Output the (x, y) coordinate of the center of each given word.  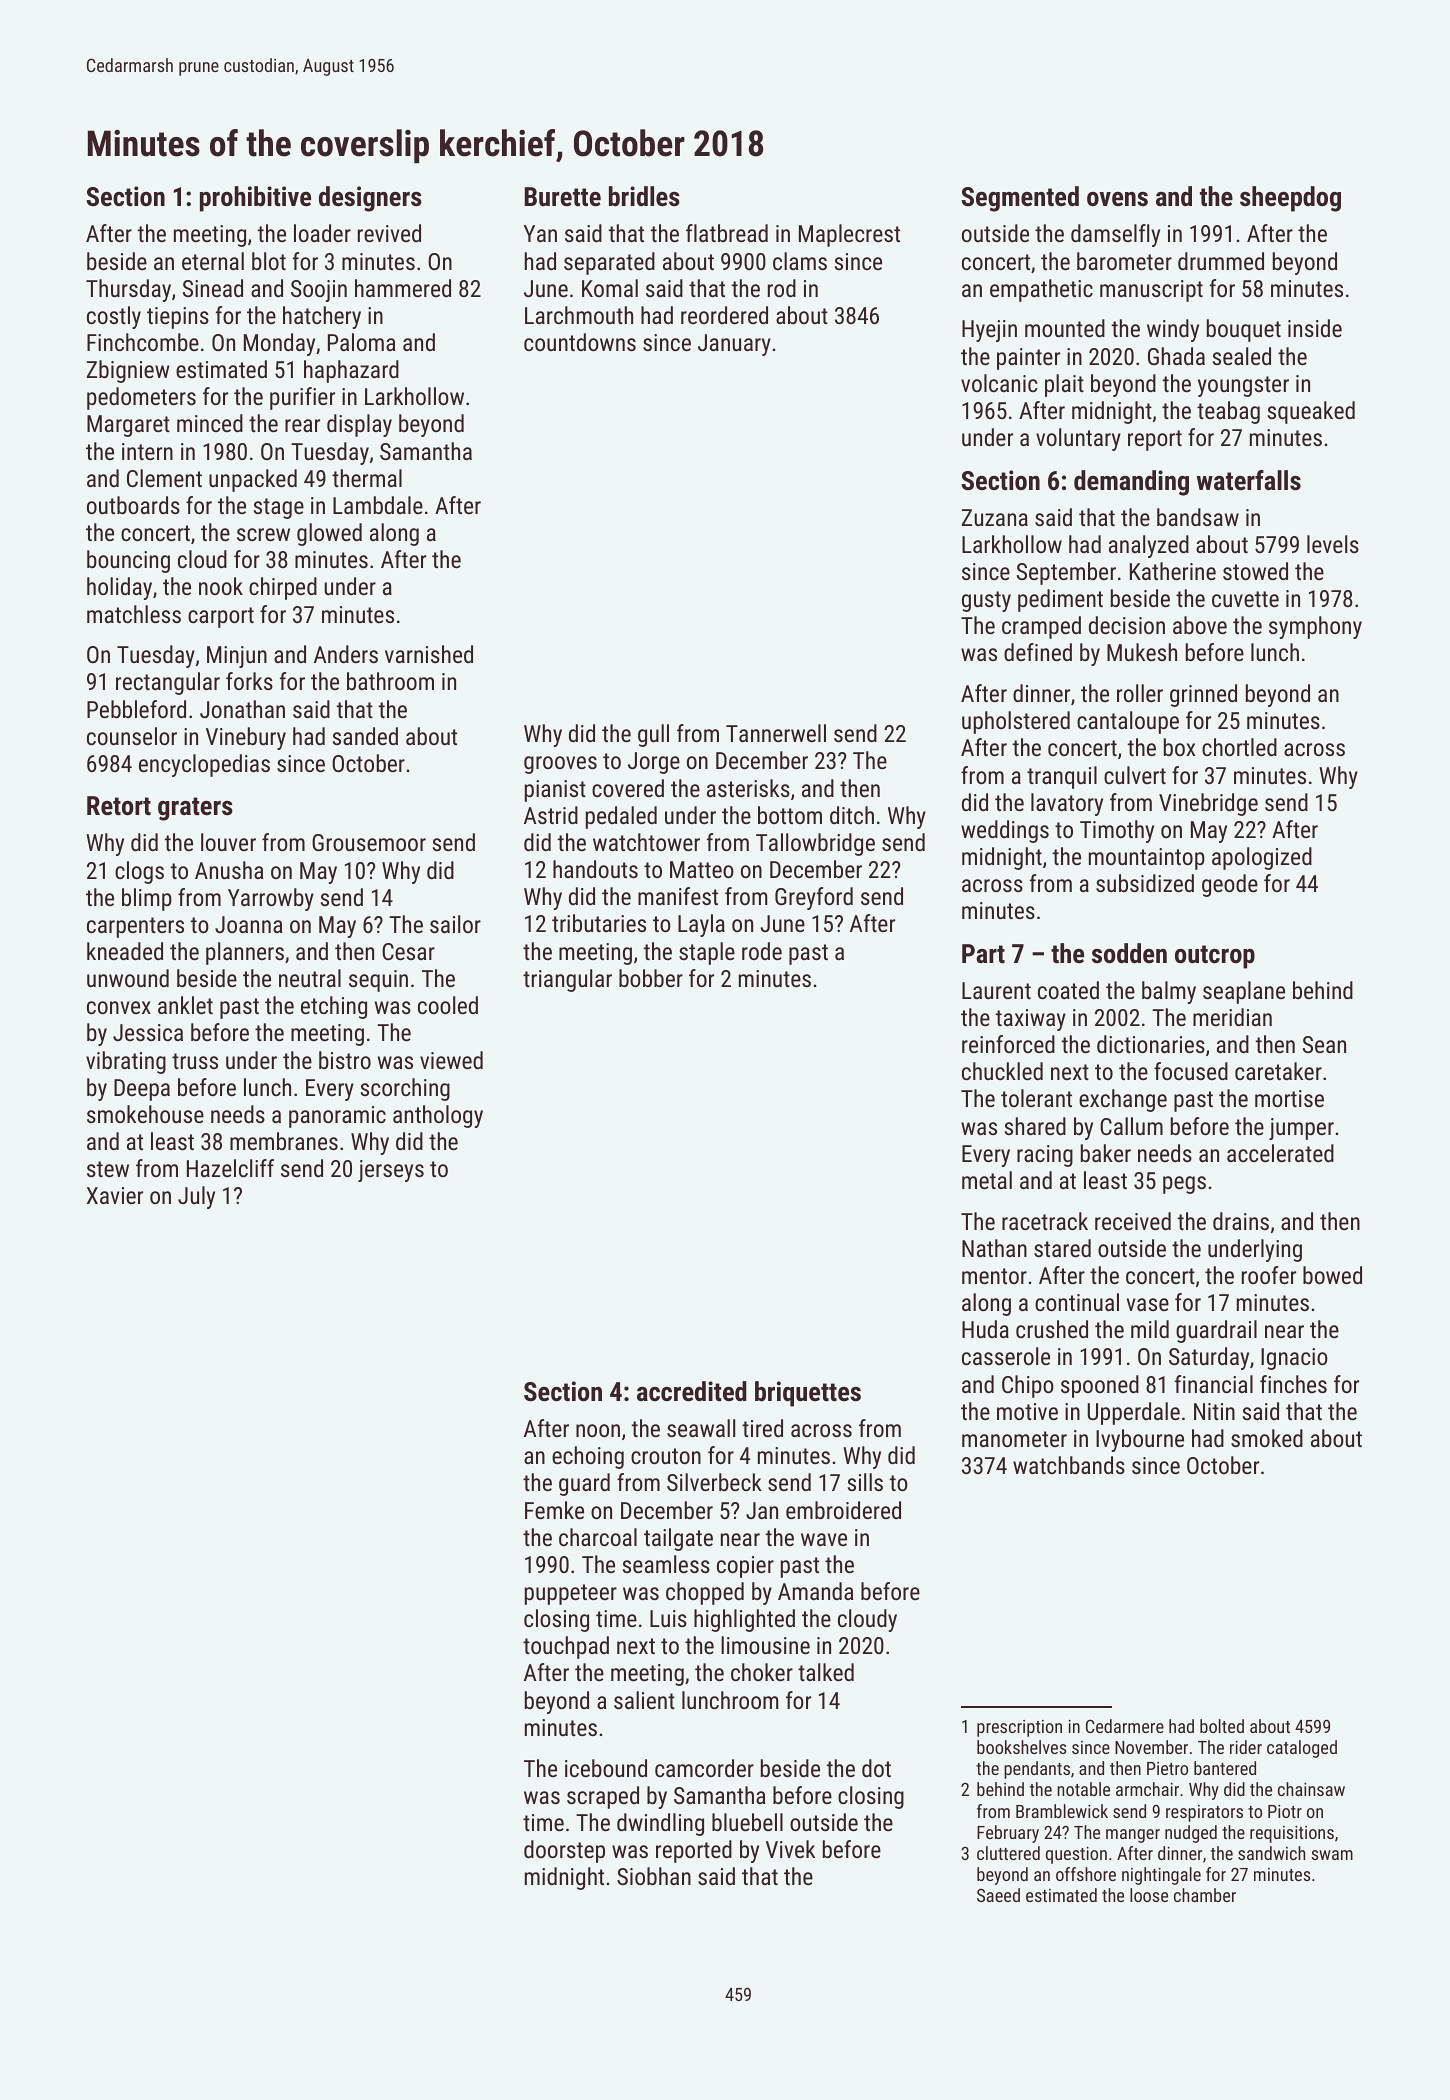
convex (119, 1007)
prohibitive (255, 199)
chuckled (1002, 1071)
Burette (563, 196)
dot (876, 1768)
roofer (1269, 1275)
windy (1173, 330)
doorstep (564, 1851)
